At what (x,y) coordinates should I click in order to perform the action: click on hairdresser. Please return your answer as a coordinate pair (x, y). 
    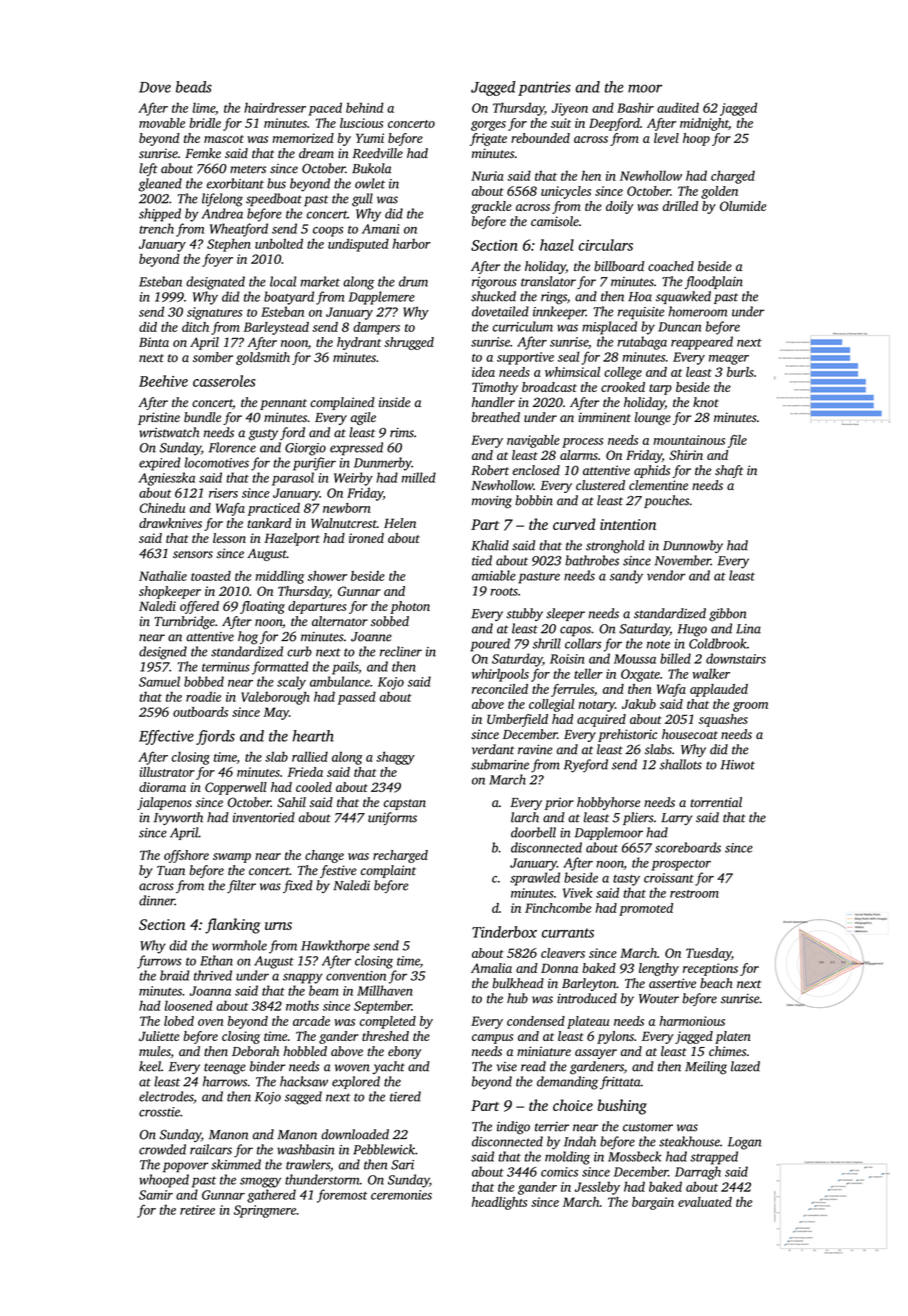
    Looking at the image, I should click on (275, 107).
